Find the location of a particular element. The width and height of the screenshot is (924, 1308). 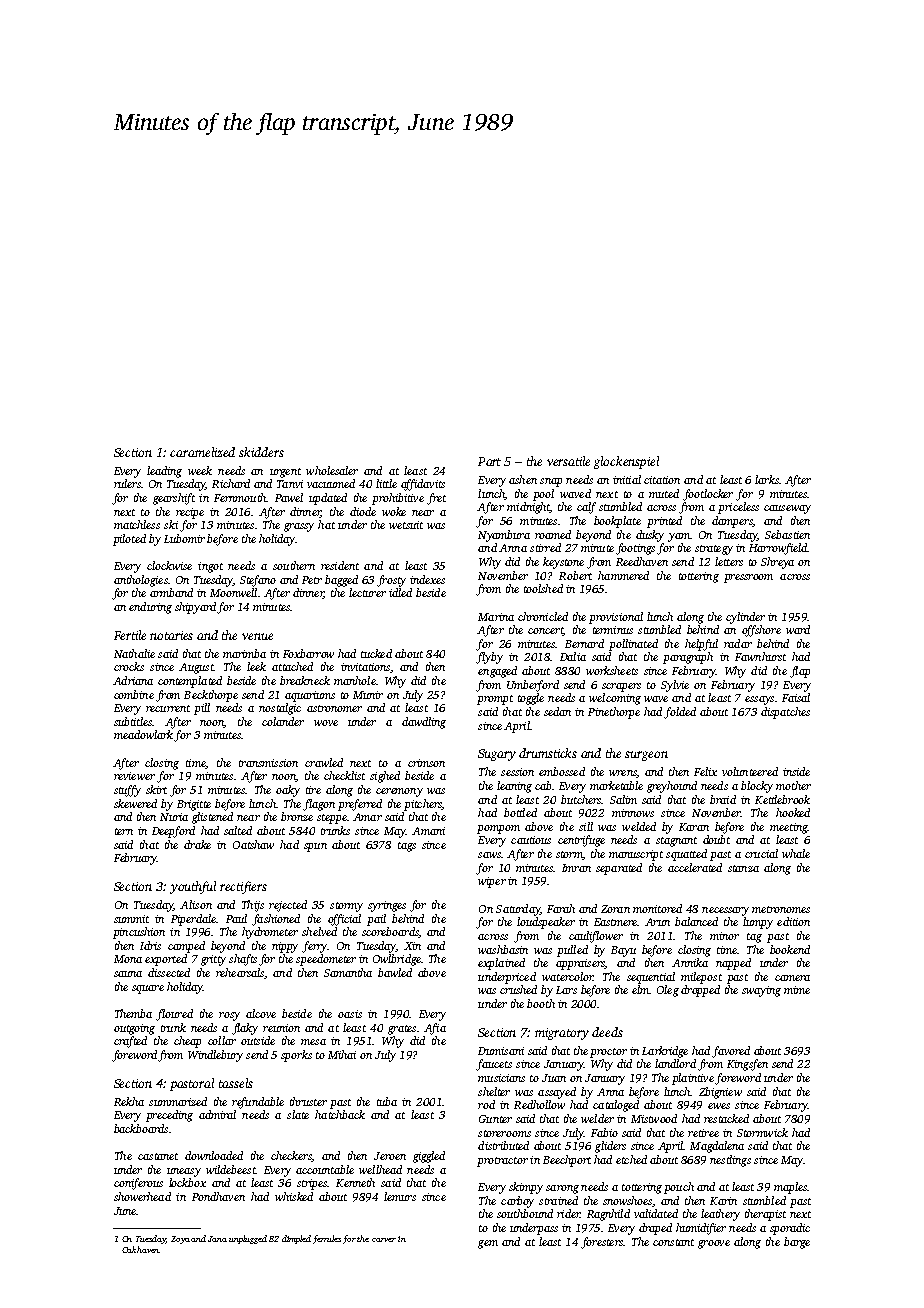

hatchback is located at coordinates (340, 1114).
